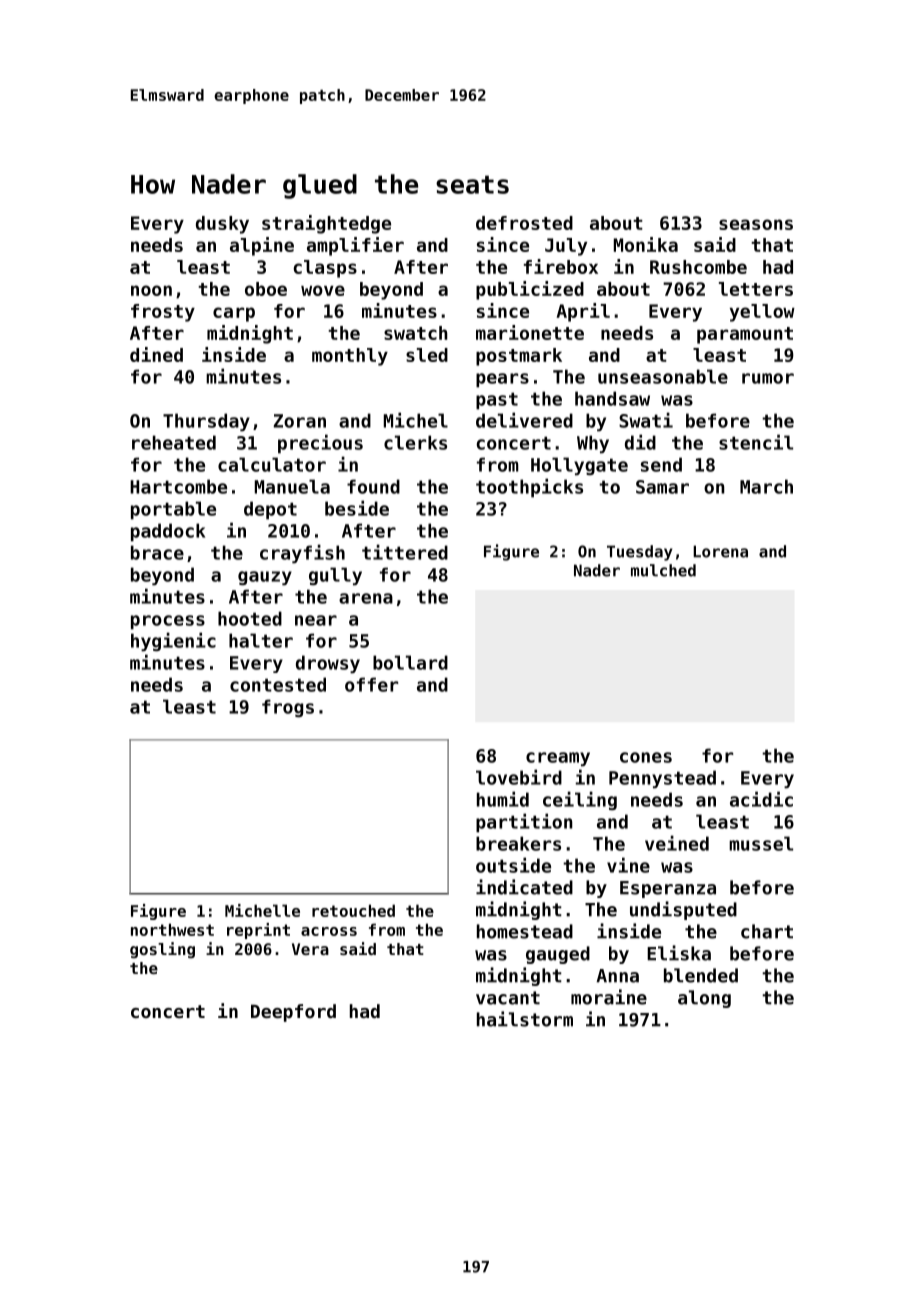  Describe the element at coordinates (558, 955) in the page. I see `gauged` at that location.
